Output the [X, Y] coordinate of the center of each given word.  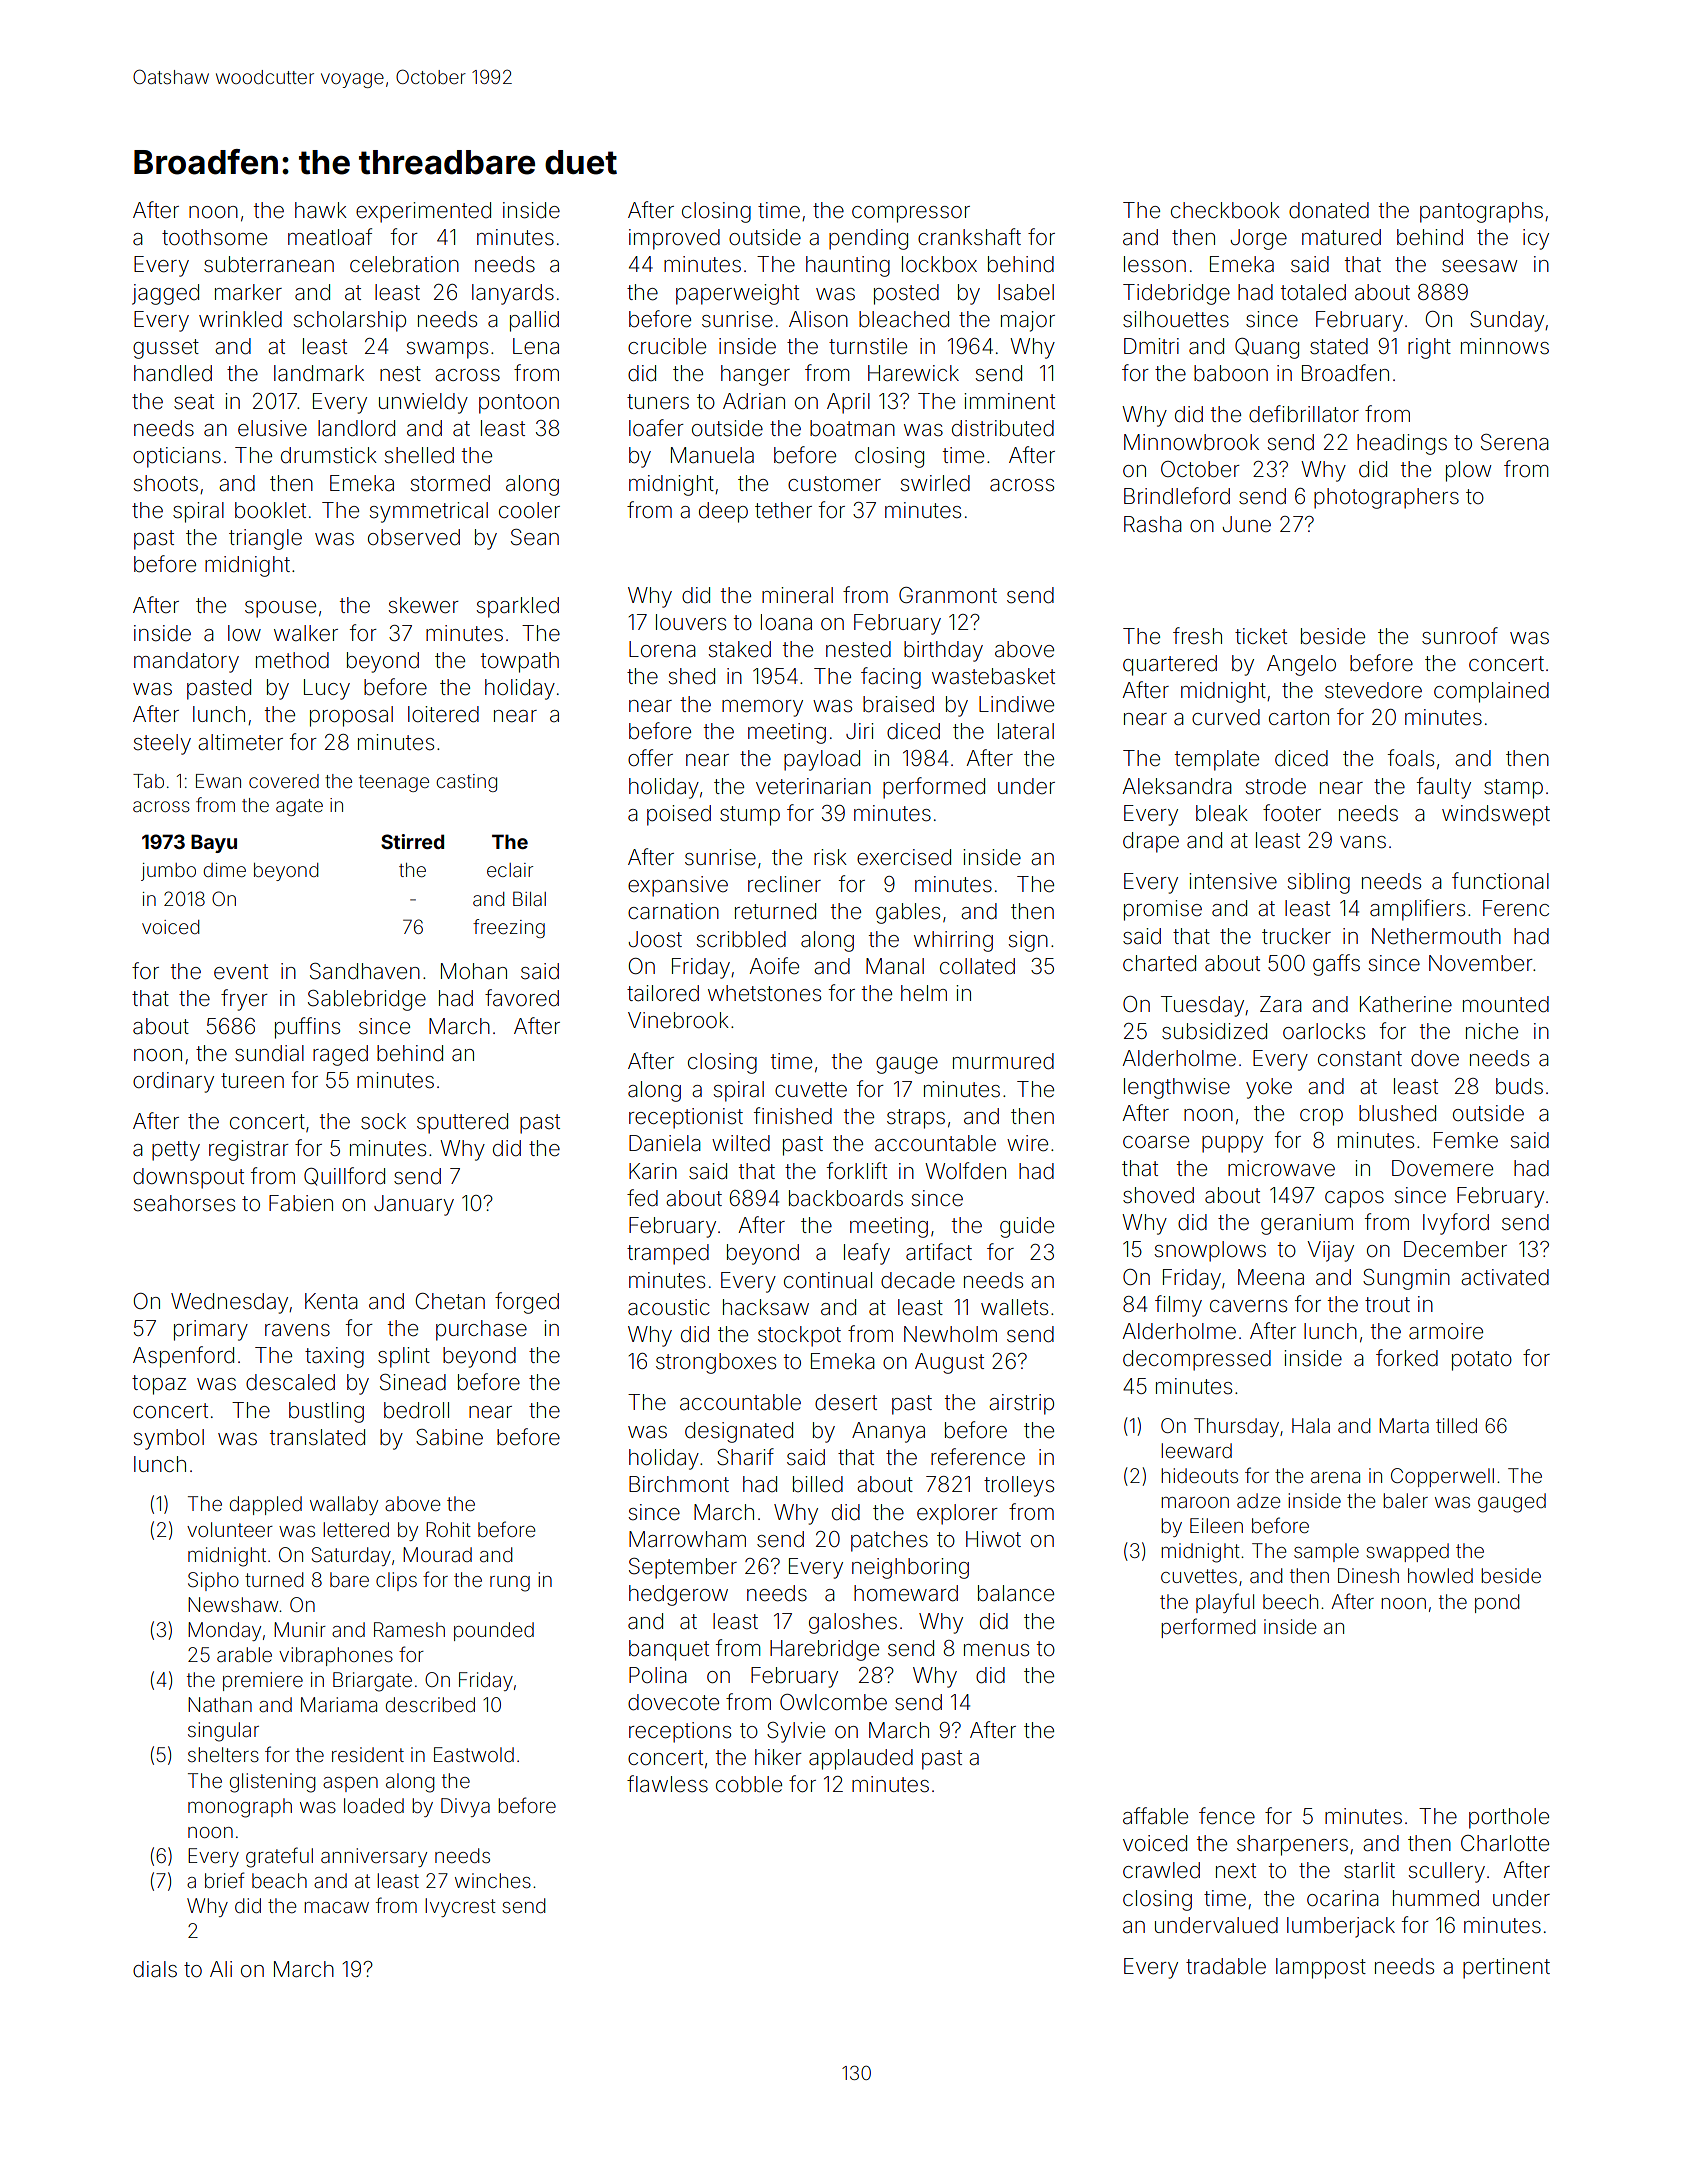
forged [527, 1303]
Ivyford [1456, 1224]
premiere [263, 1681]
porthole [1509, 1818]
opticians [177, 457]
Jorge [1258, 239]
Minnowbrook [1191, 442]
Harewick [913, 373]
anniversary [374, 1857]
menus [996, 1650]
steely [162, 744]
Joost [655, 939]
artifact [939, 1252]
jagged [165, 294]
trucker [1296, 936]
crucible [667, 346]
